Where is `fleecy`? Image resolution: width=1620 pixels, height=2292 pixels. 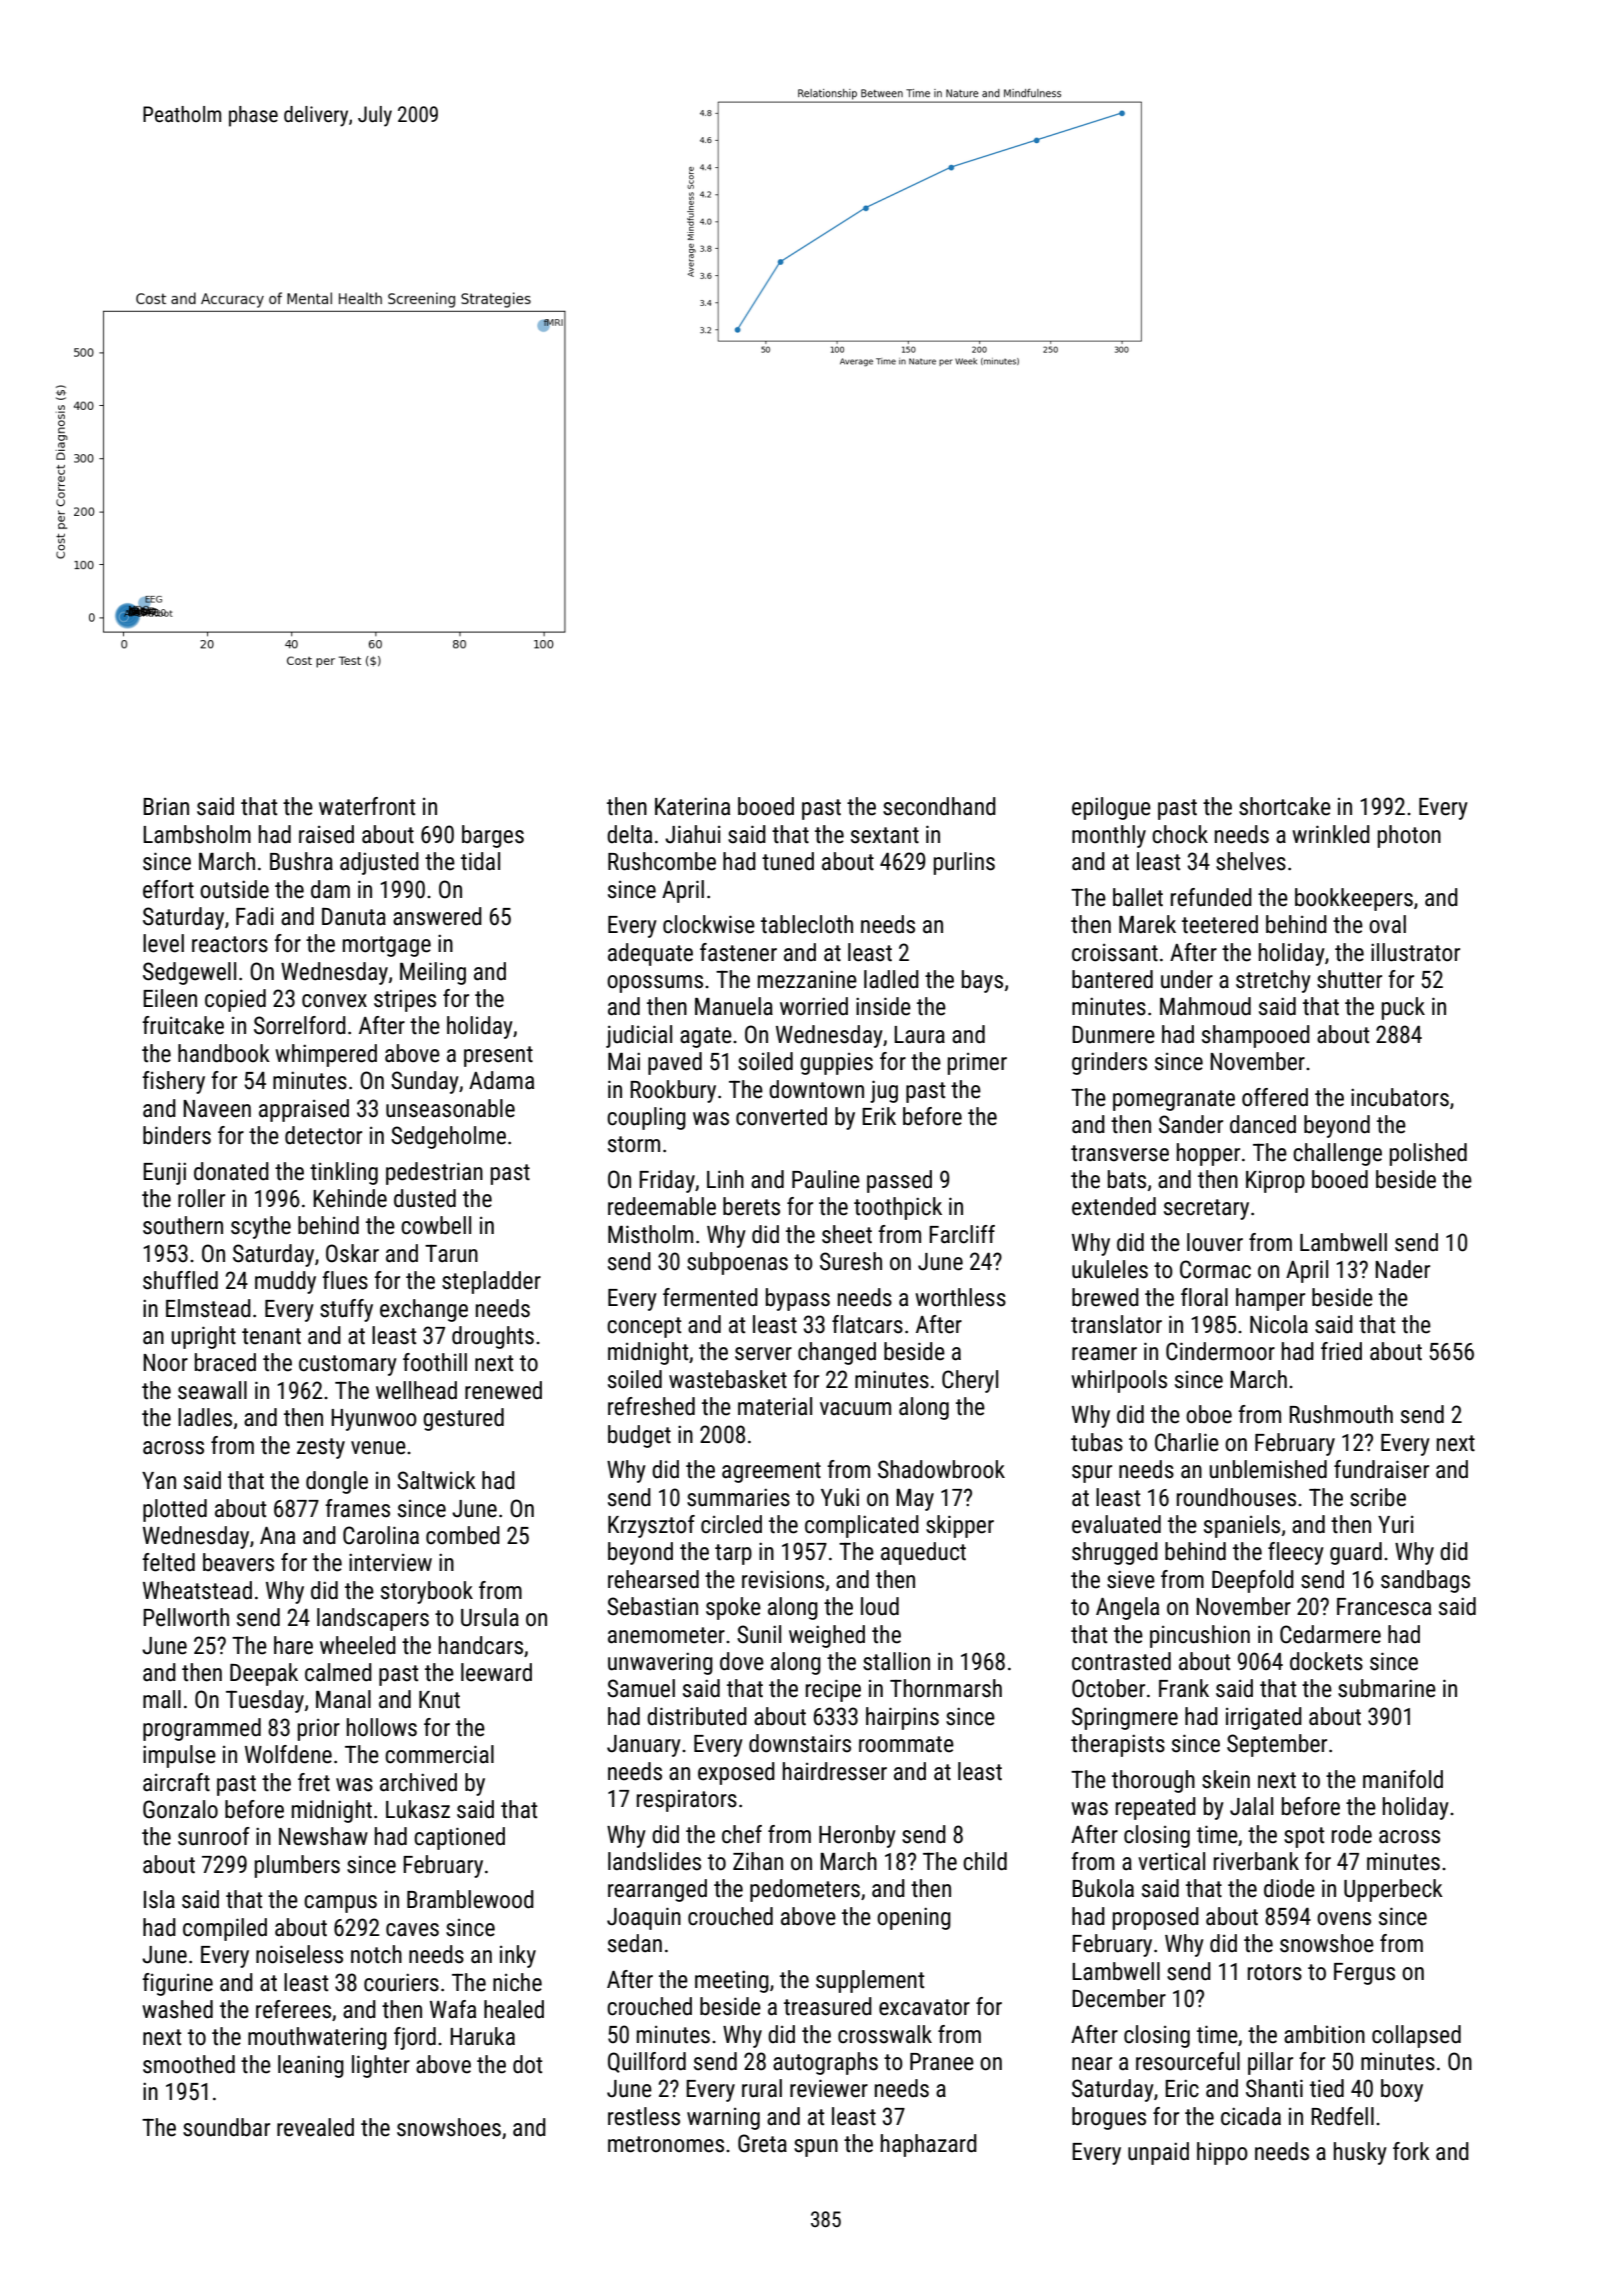
fleecy is located at coordinates (1296, 1553).
